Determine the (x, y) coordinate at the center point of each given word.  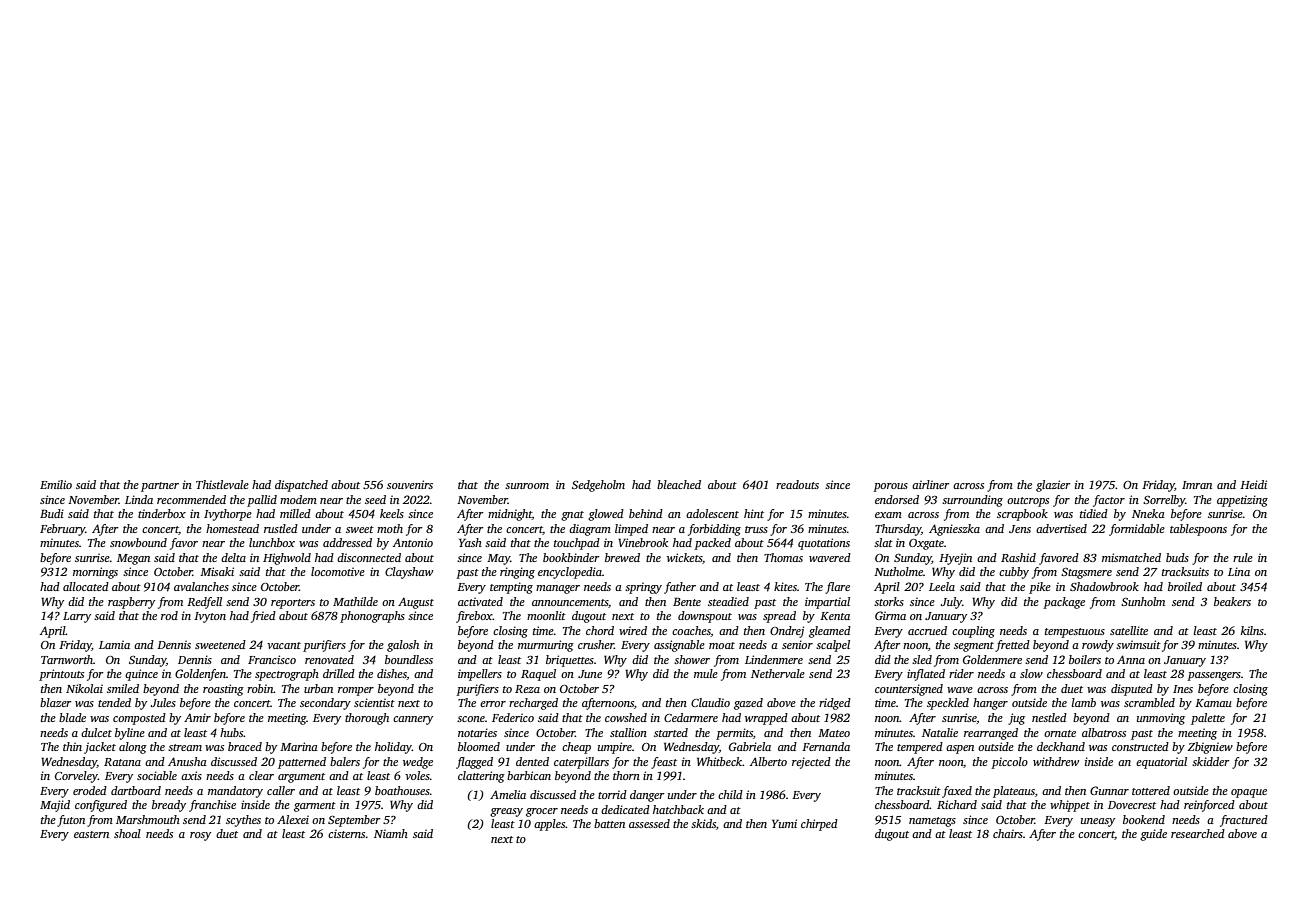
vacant (284, 645)
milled (295, 513)
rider (961, 673)
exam (888, 515)
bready (169, 806)
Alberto (768, 761)
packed (712, 544)
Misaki (217, 571)
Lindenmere (774, 659)
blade (72, 717)
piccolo (1009, 763)
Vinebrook (643, 542)
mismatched (1131, 557)
